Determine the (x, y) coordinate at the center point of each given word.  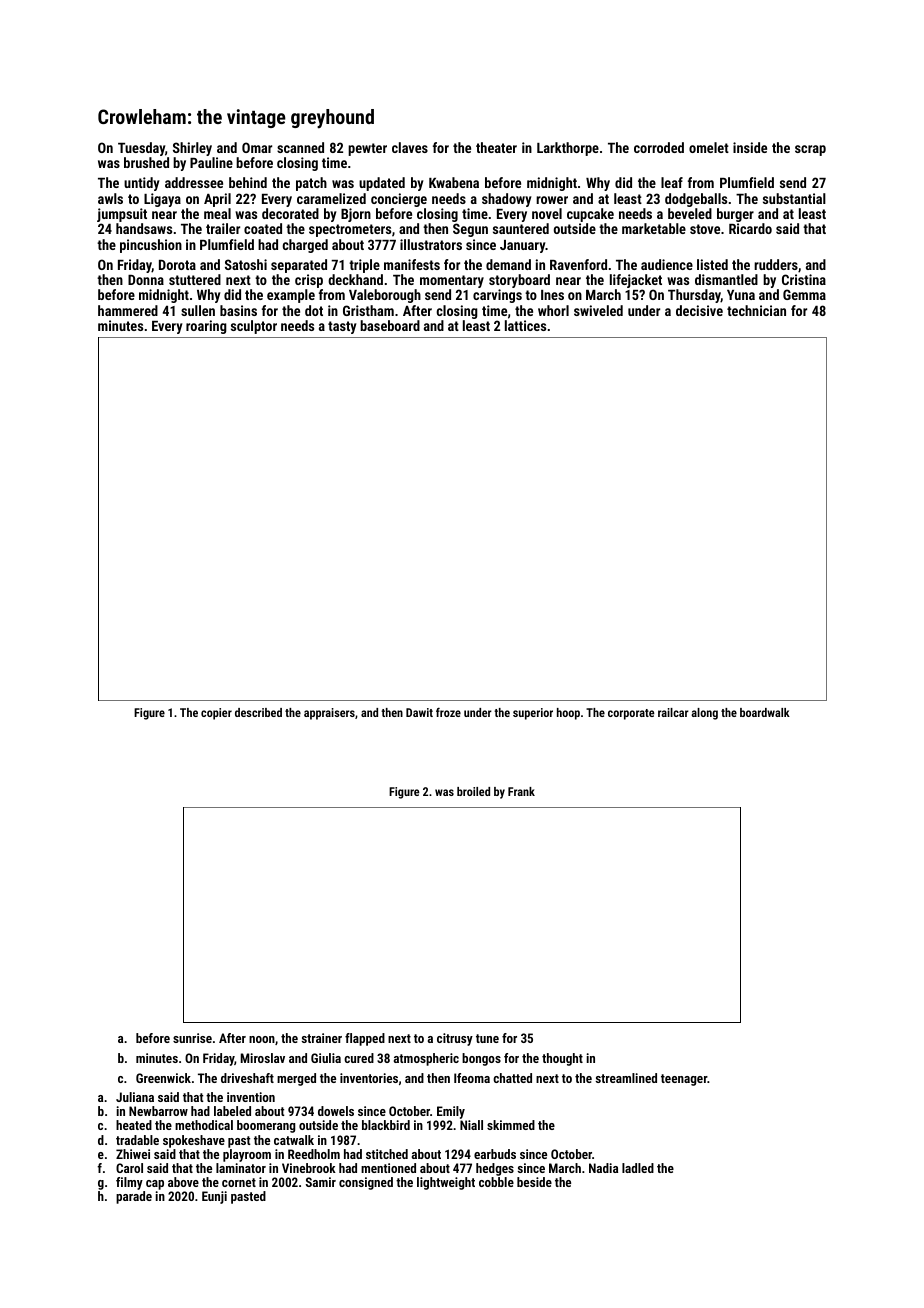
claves (410, 147)
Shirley (192, 149)
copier (216, 714)
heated (134, 1125)
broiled (473, 791)
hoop (568, 714)
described (258, 712)
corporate (631, 714)
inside (750, 147)
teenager (684, 1080)
